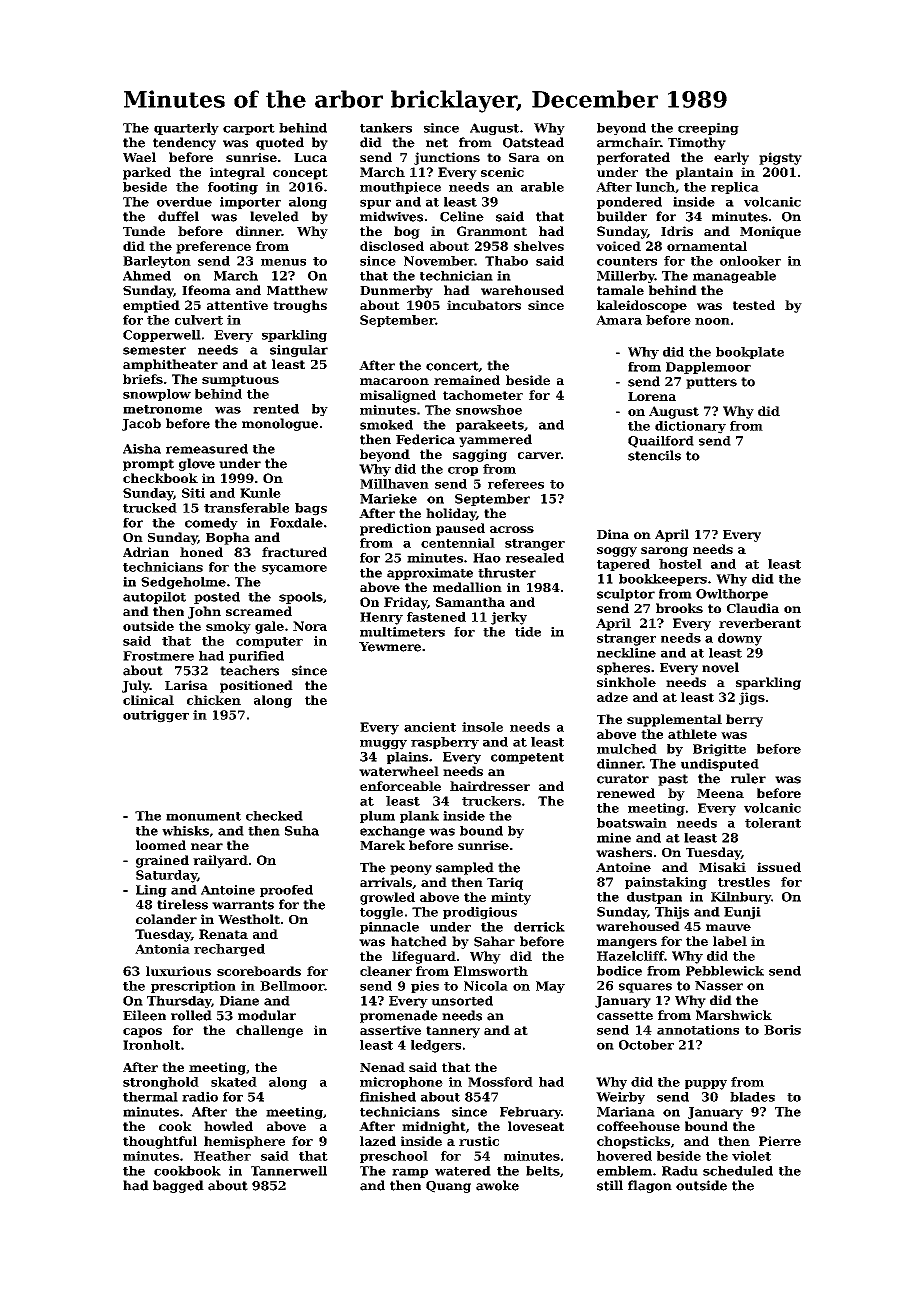  I want to click on pondered, so click(629, 203).
